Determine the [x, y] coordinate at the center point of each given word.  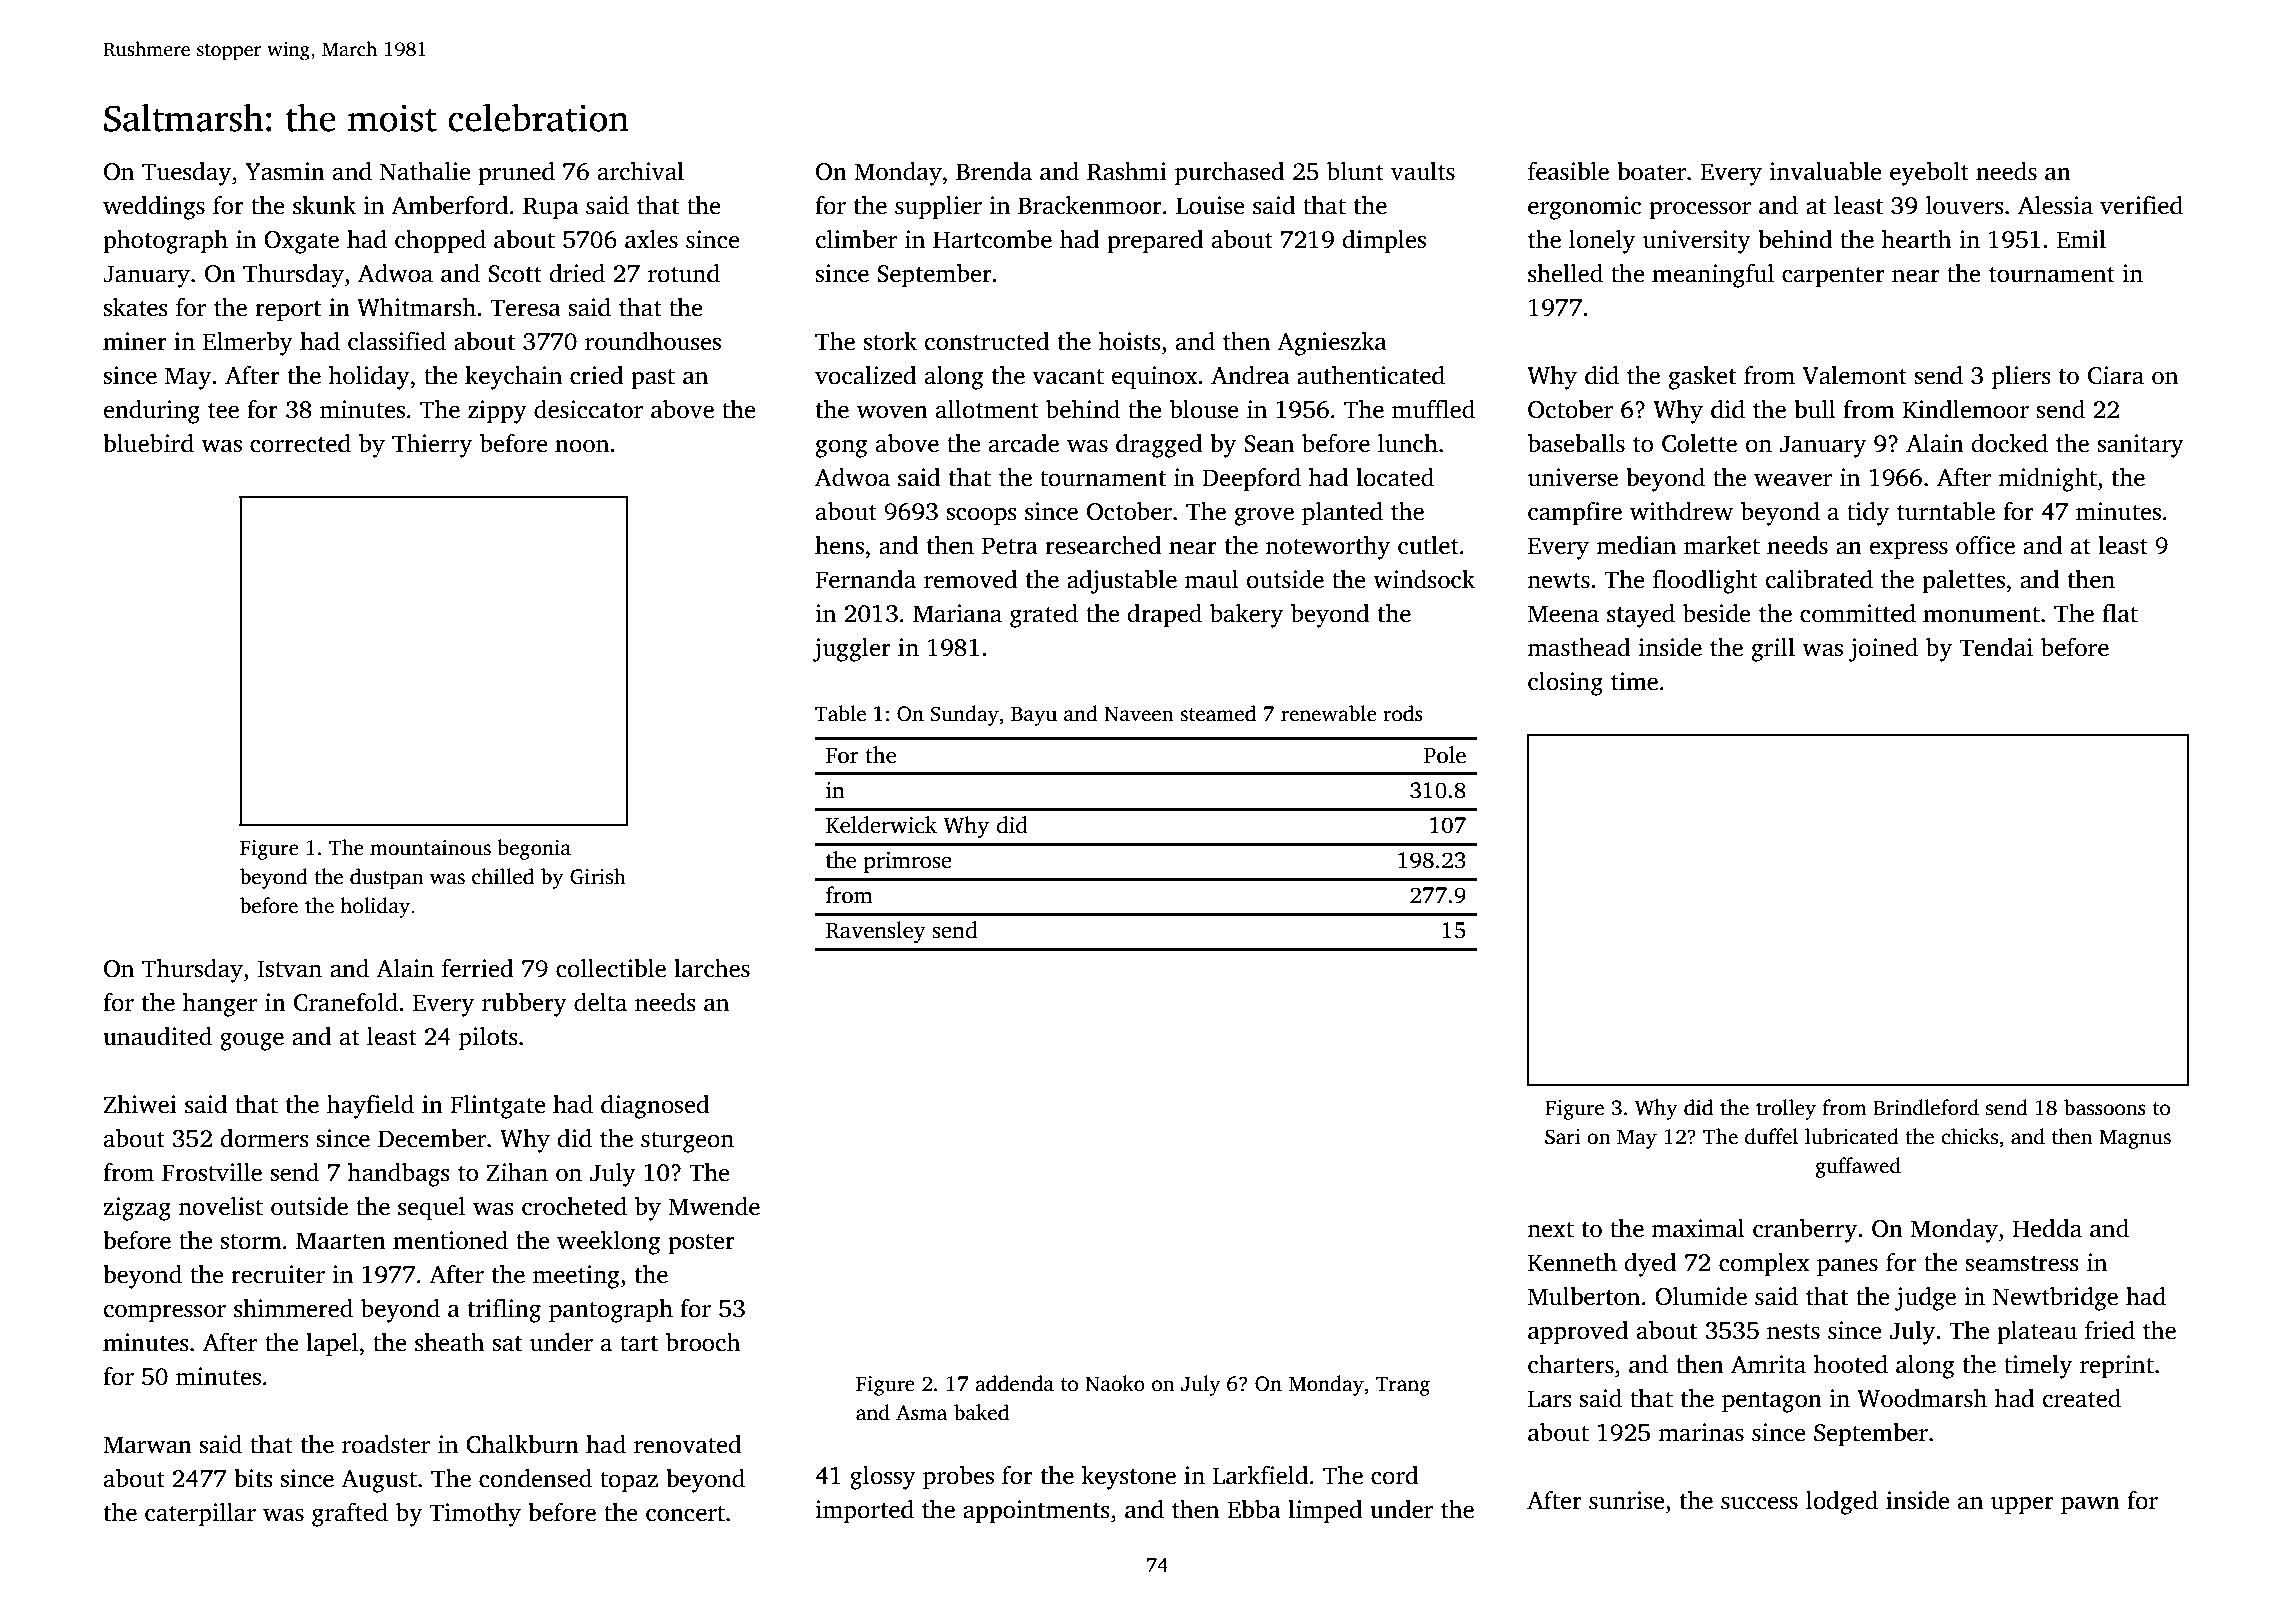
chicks [1969, 1136]
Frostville [212, 1172]
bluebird [148, 443]
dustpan [387, 878]
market [1722, 545]
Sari [1563, 1137]
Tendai [1996, 647]
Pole [1445, 755]
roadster [386, 1444]
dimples [1384, 242]
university [1697, 242]
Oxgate [301, 242]
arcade [1024, 443]
